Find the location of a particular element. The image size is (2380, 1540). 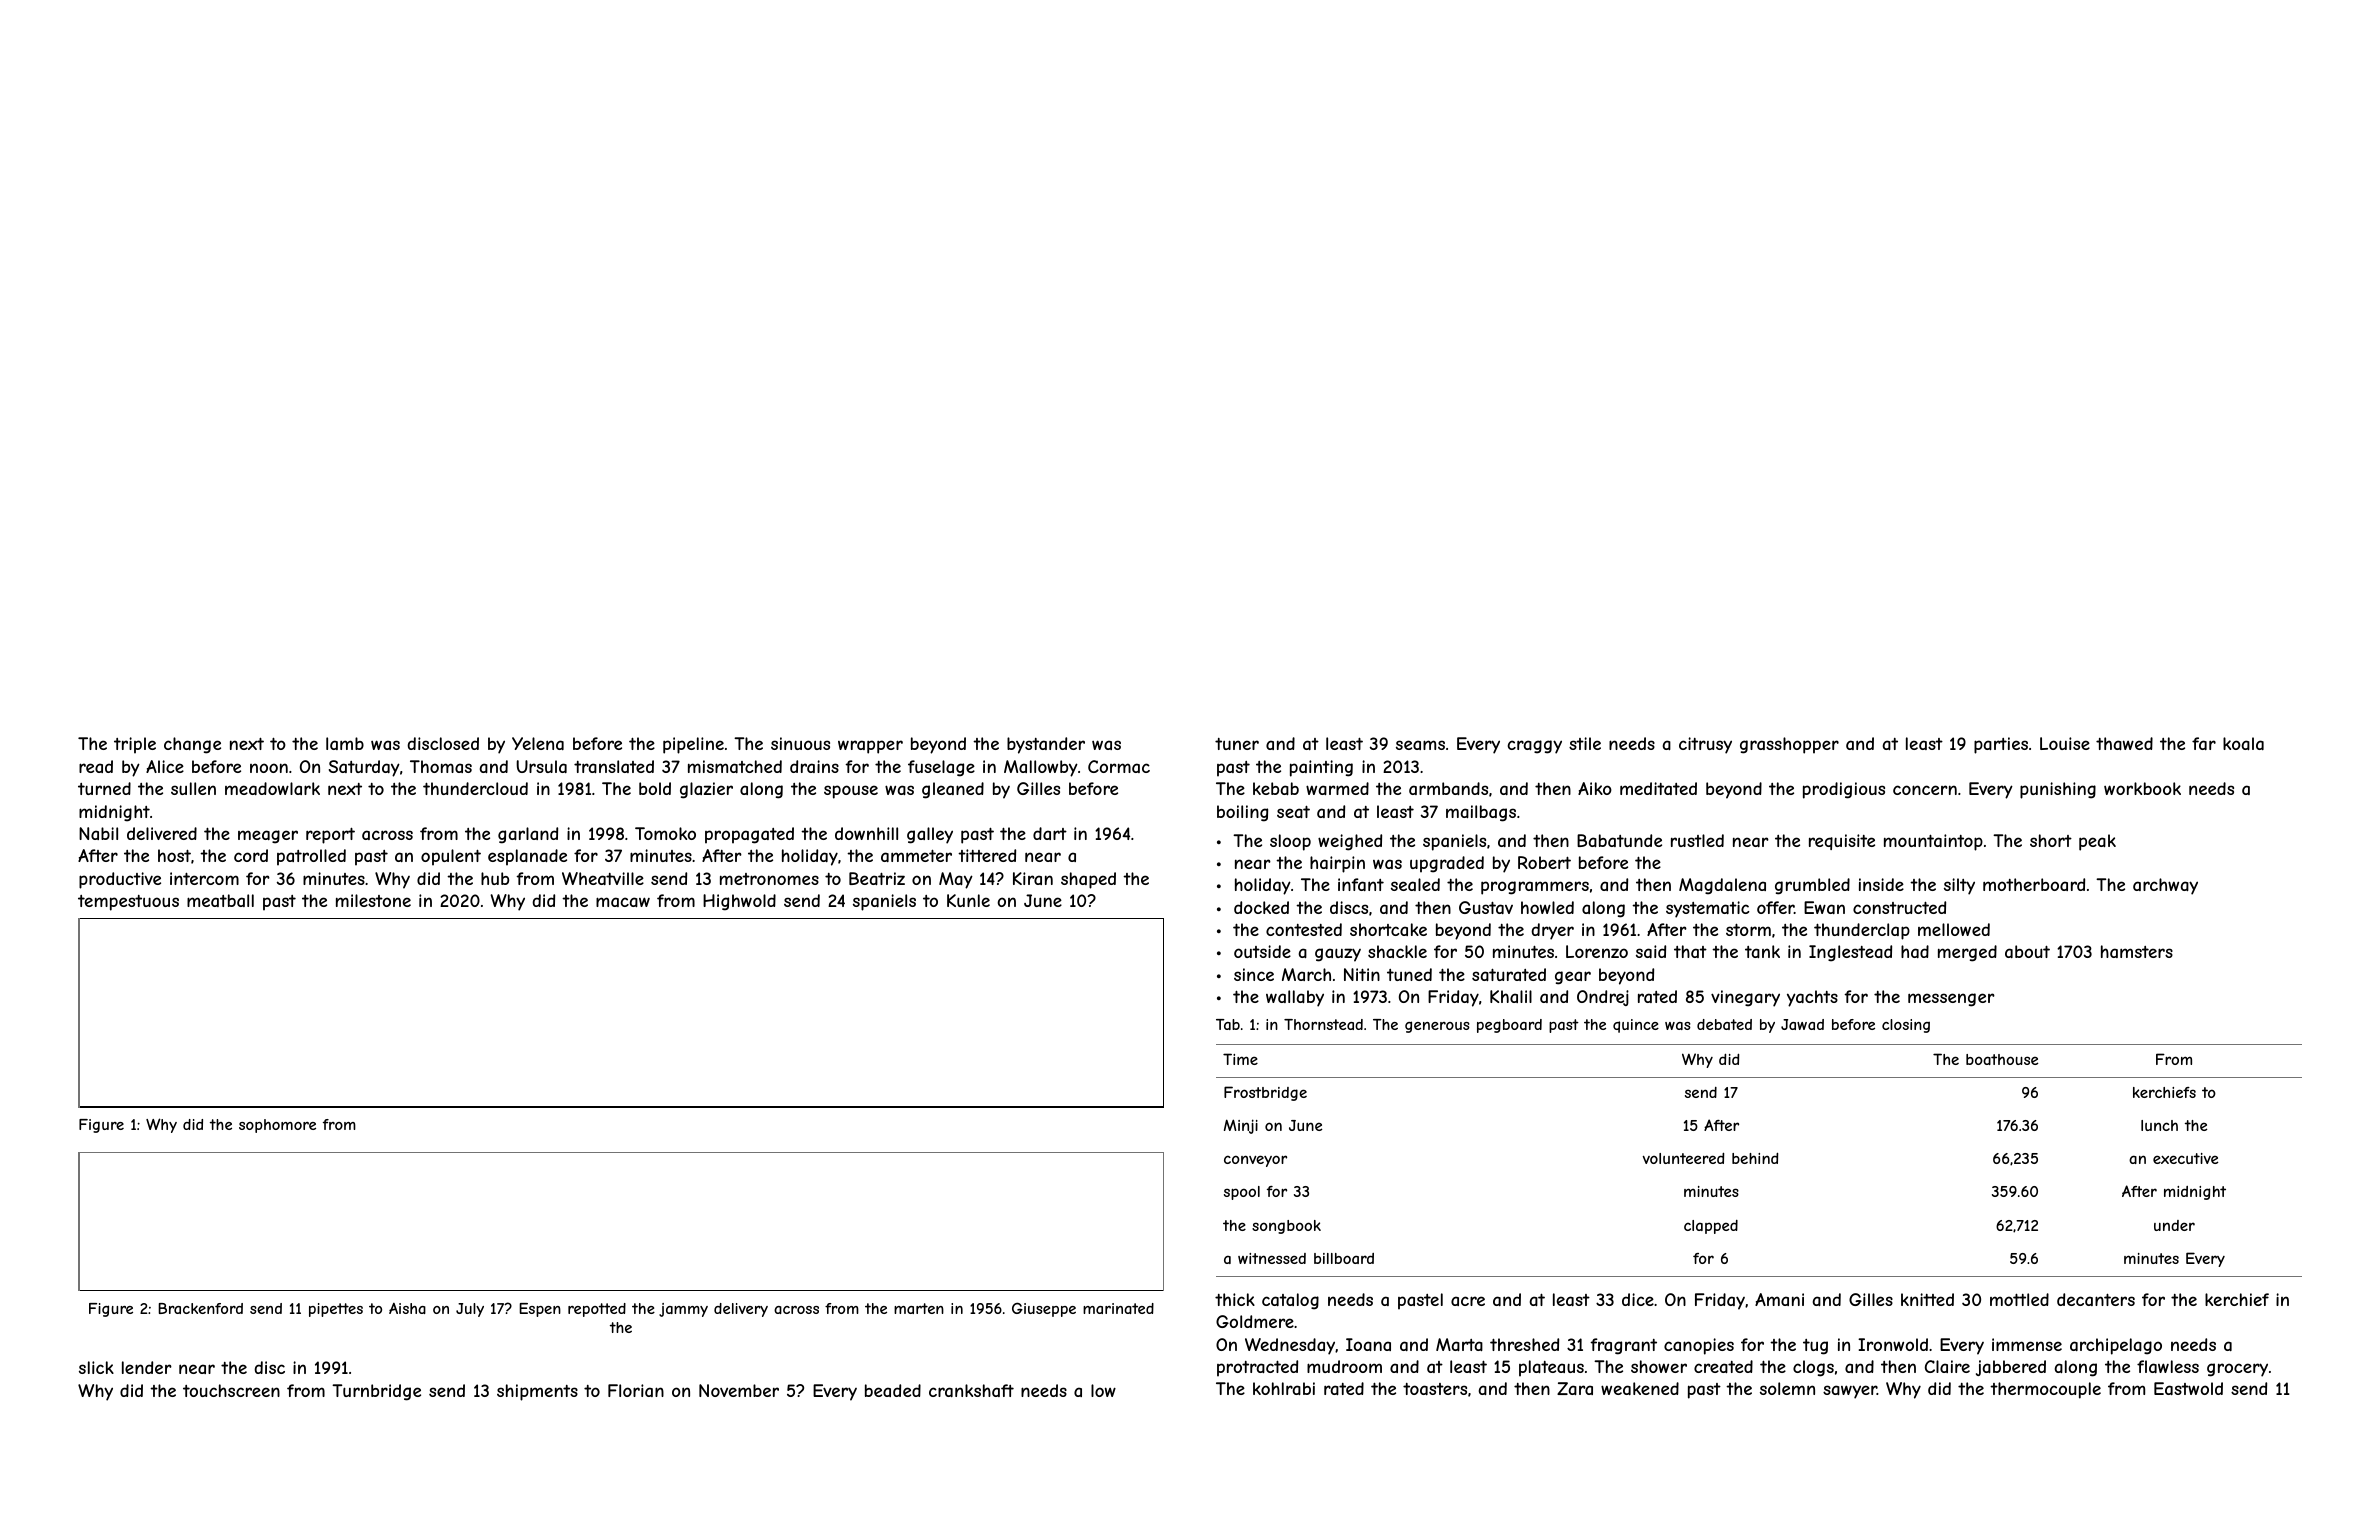

since is located at coordinates (1254, 974).
